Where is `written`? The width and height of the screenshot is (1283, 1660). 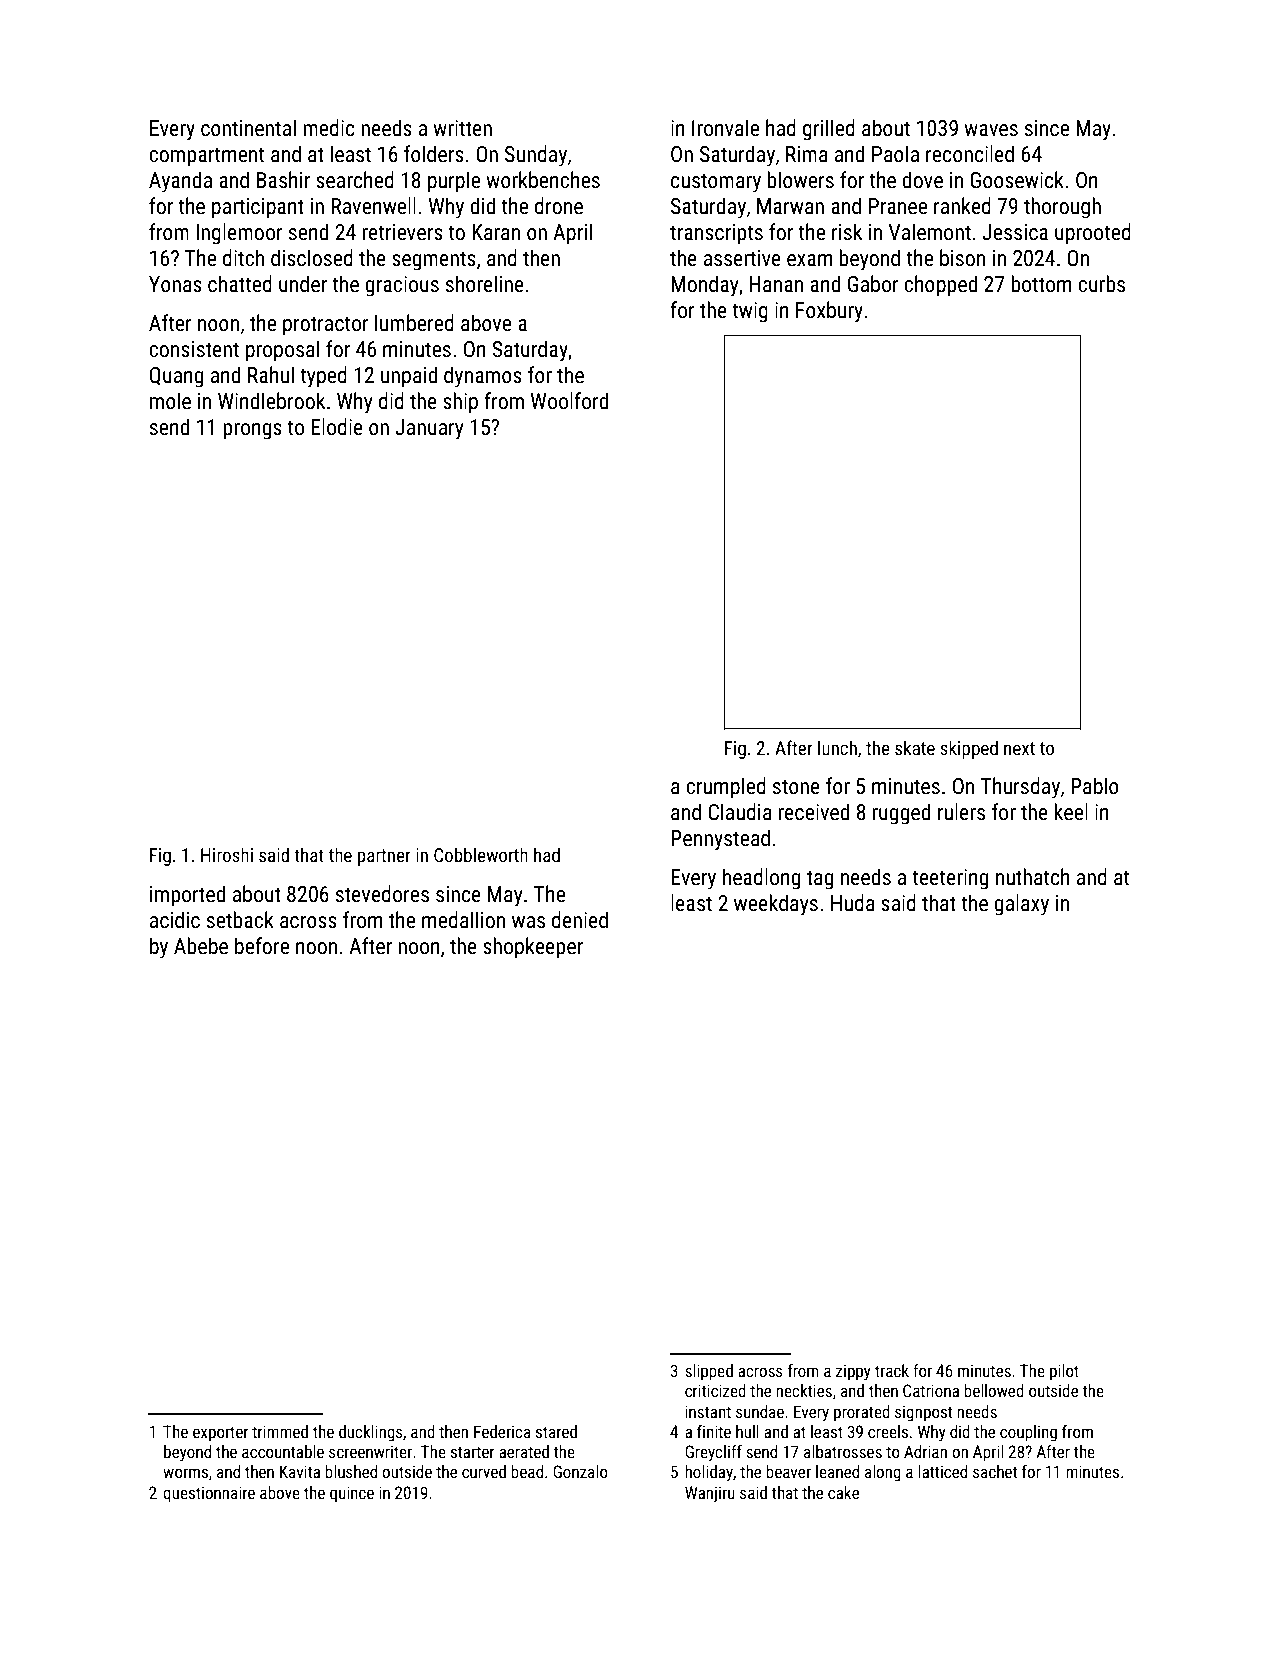
written is located at coordinates (462, 128).
